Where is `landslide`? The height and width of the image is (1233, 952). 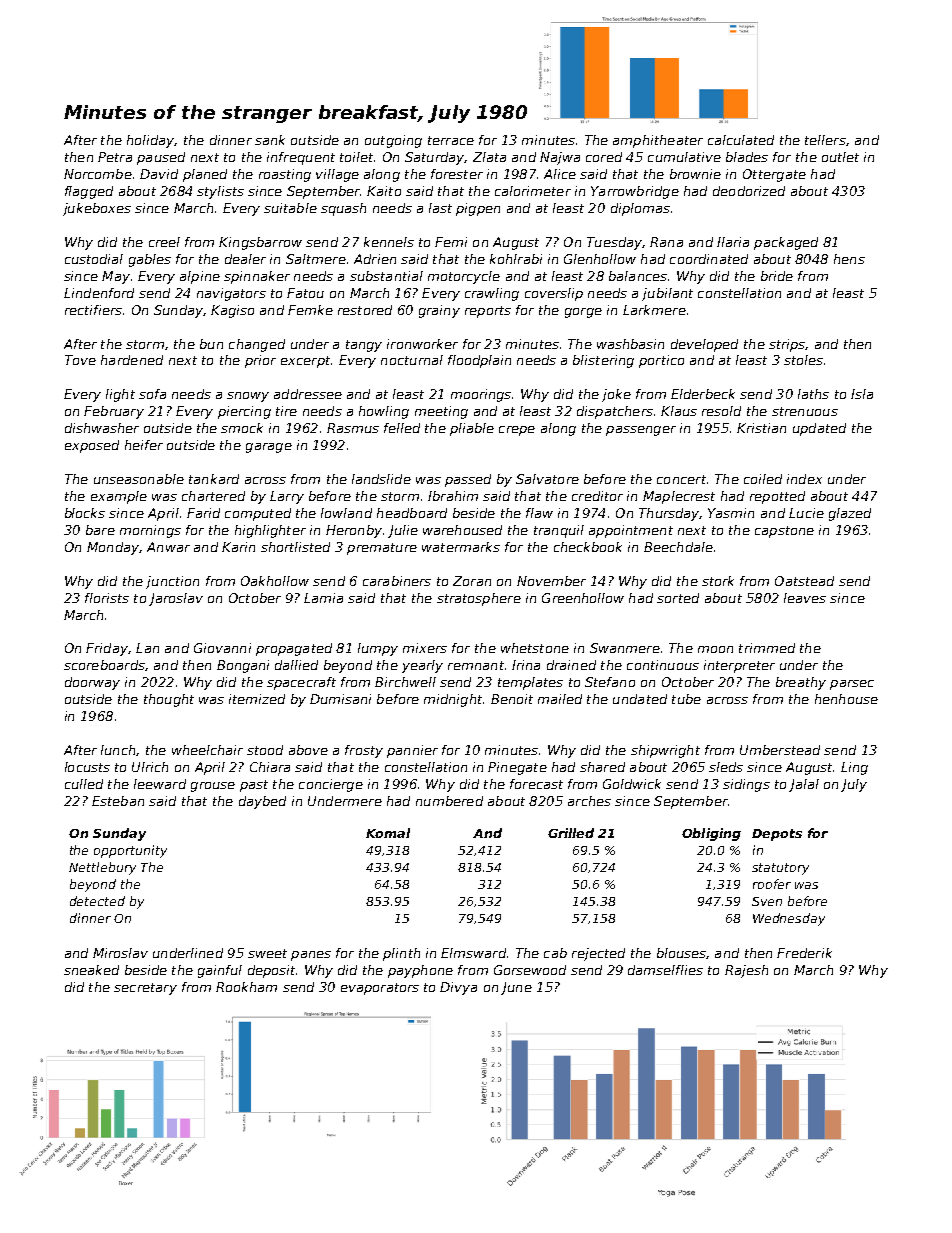
landslide is located at coordinates (381, 479).
